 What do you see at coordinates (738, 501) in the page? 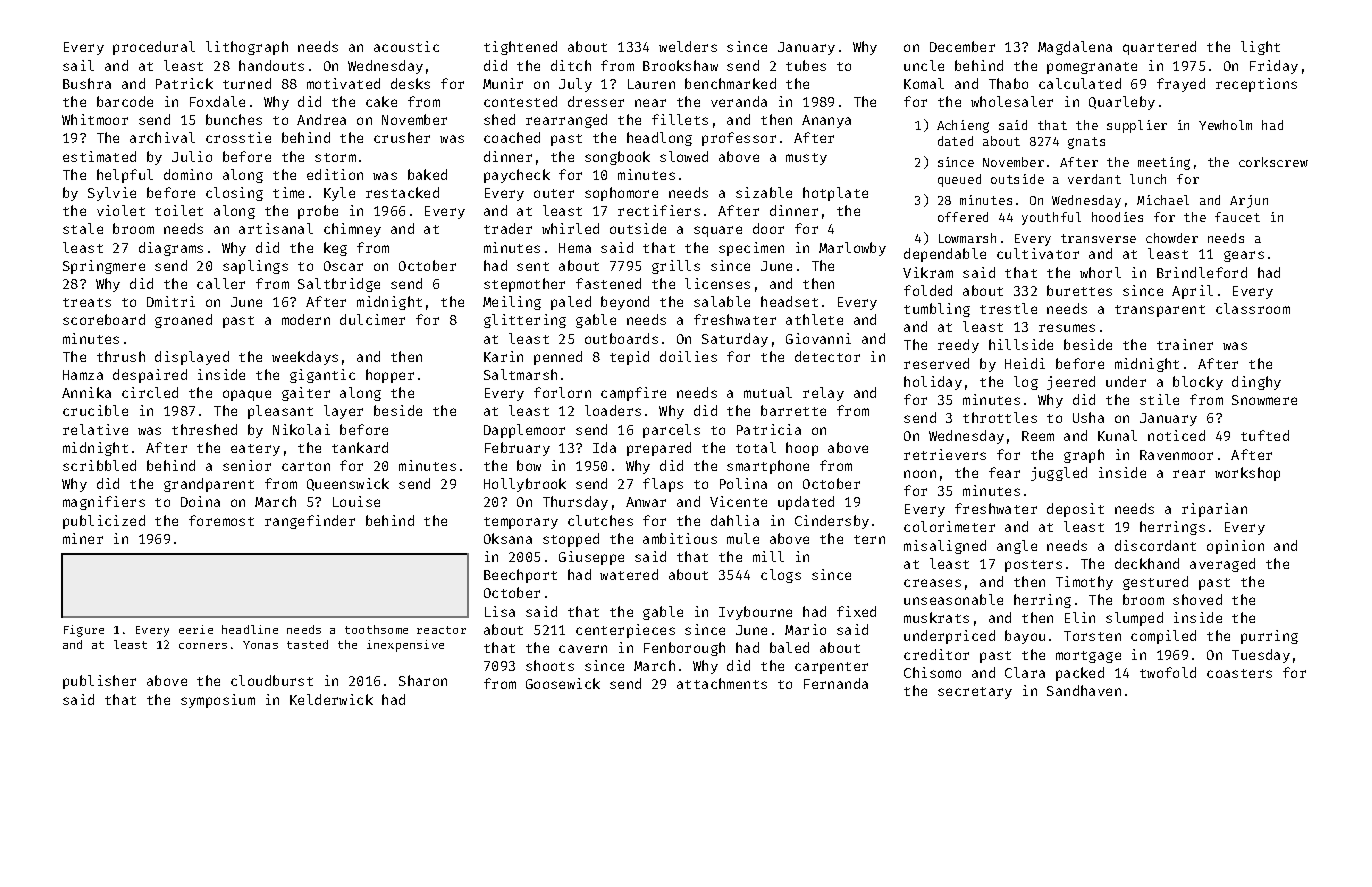
I see `Vicente` at bounding box center [738, 501].
